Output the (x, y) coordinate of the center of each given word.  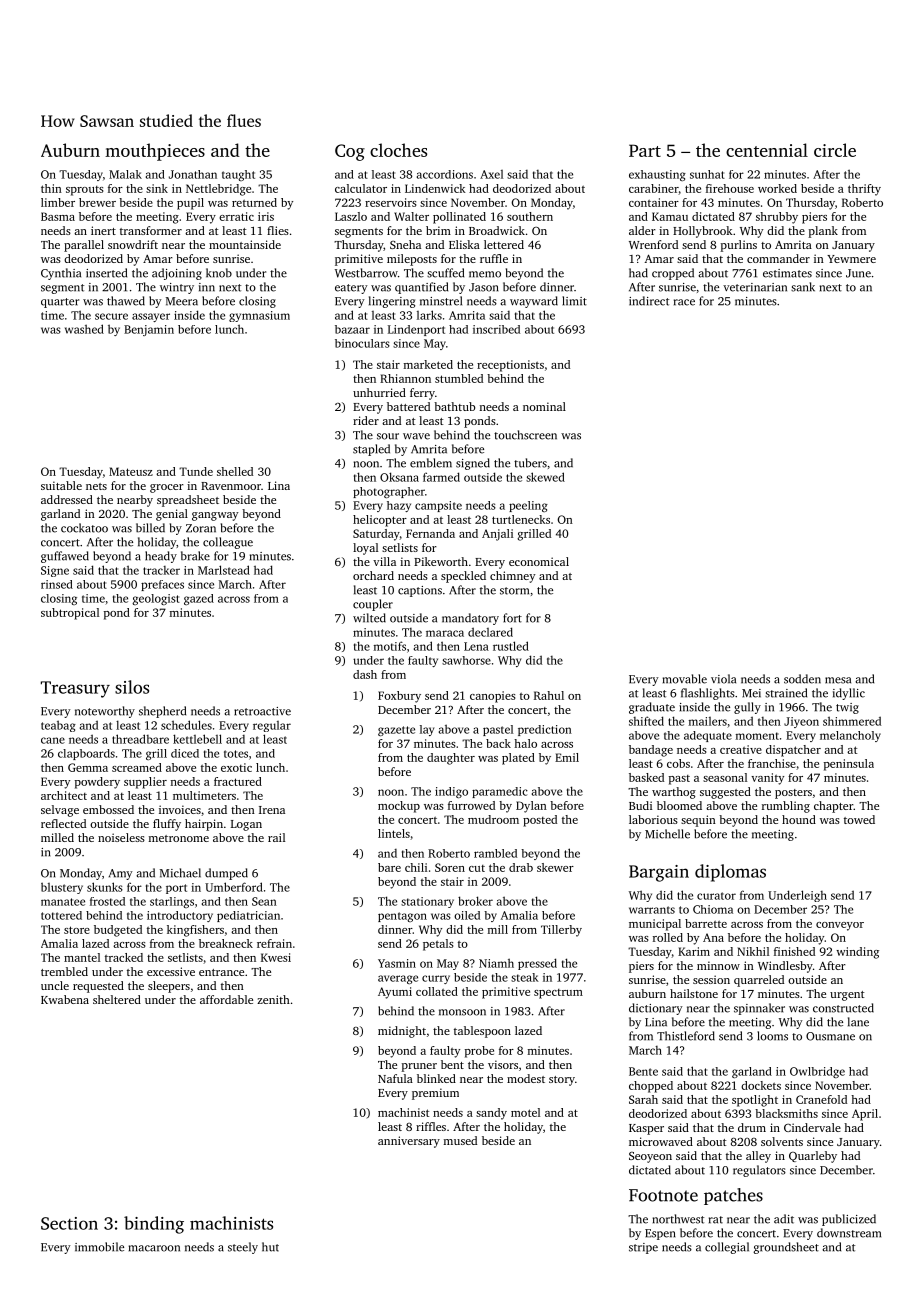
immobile (99, 1247)
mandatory (470, 619)
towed (859, 819)
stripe (643, 1248)
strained (786, 693)
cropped (673, 274)
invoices (180, 809)
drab (521, 867)
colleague (228, 543)
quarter (60, 303)
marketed (428, 364)
